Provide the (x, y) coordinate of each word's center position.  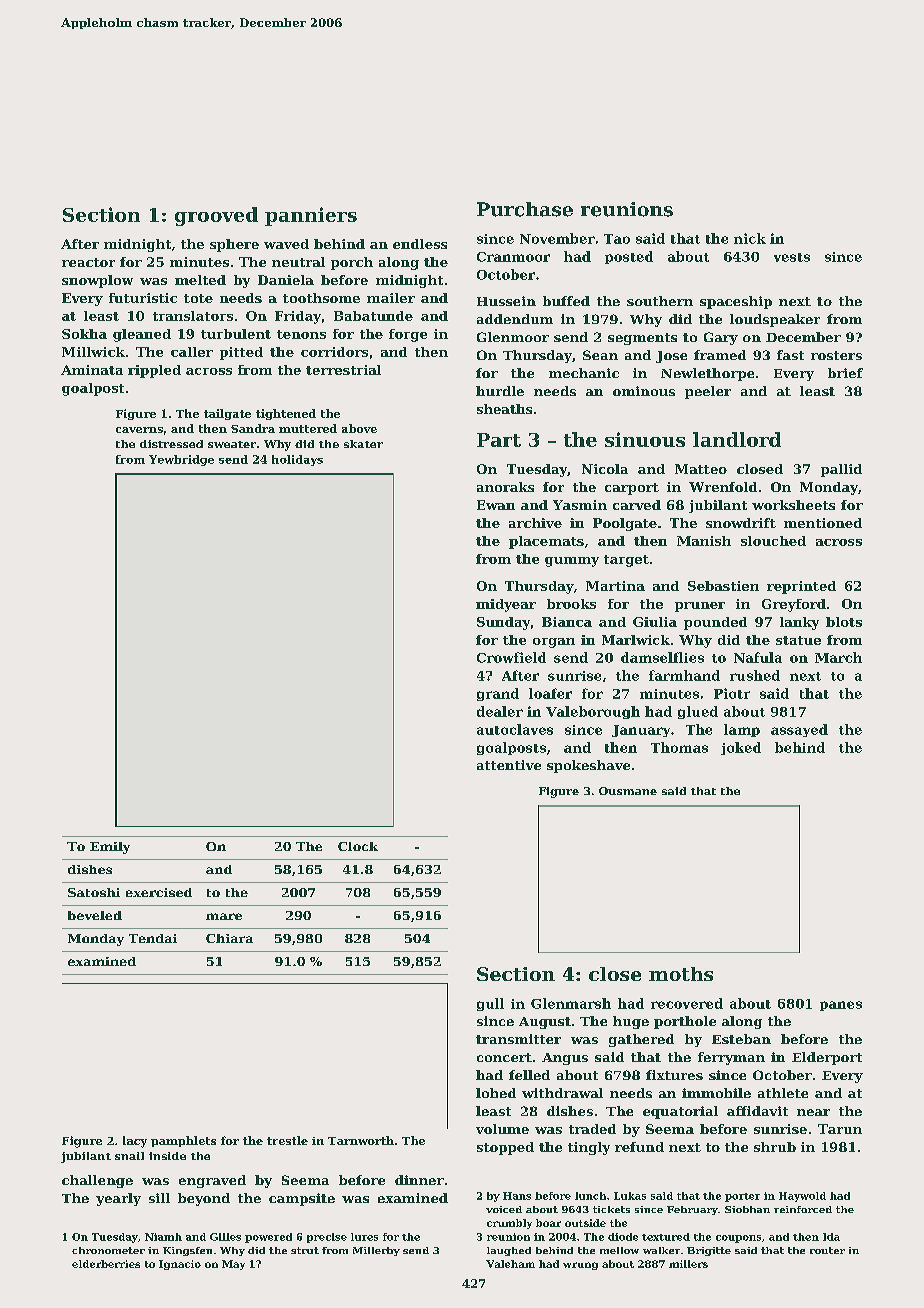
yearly (118, 1199)
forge (408, 335)
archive (535, 523)
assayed (799, 730)
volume (502, 1129)
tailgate (227, 414)
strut (305, 1250)
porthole (685, 1022)
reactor (88, 262)
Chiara (229, 938)
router (827, 1250)
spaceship (736, 302)
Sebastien (723, 586)
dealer (500, 711)
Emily (110, 848)
